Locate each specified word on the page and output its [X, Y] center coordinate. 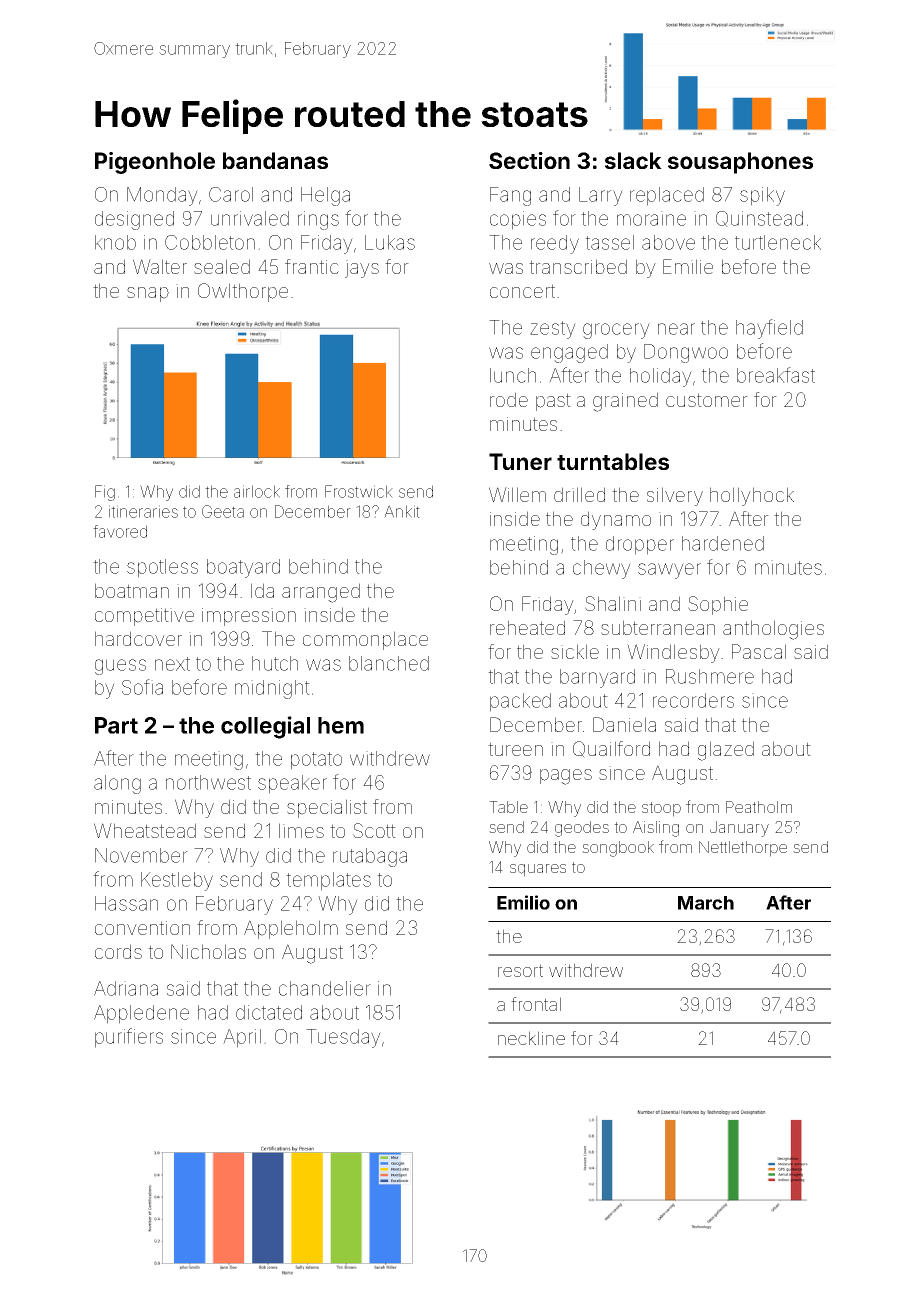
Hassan [126, 903]
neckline [531, 1038]
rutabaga [370, 857]
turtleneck [778, 242]
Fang [510, 196]
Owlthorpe [243, 292]
